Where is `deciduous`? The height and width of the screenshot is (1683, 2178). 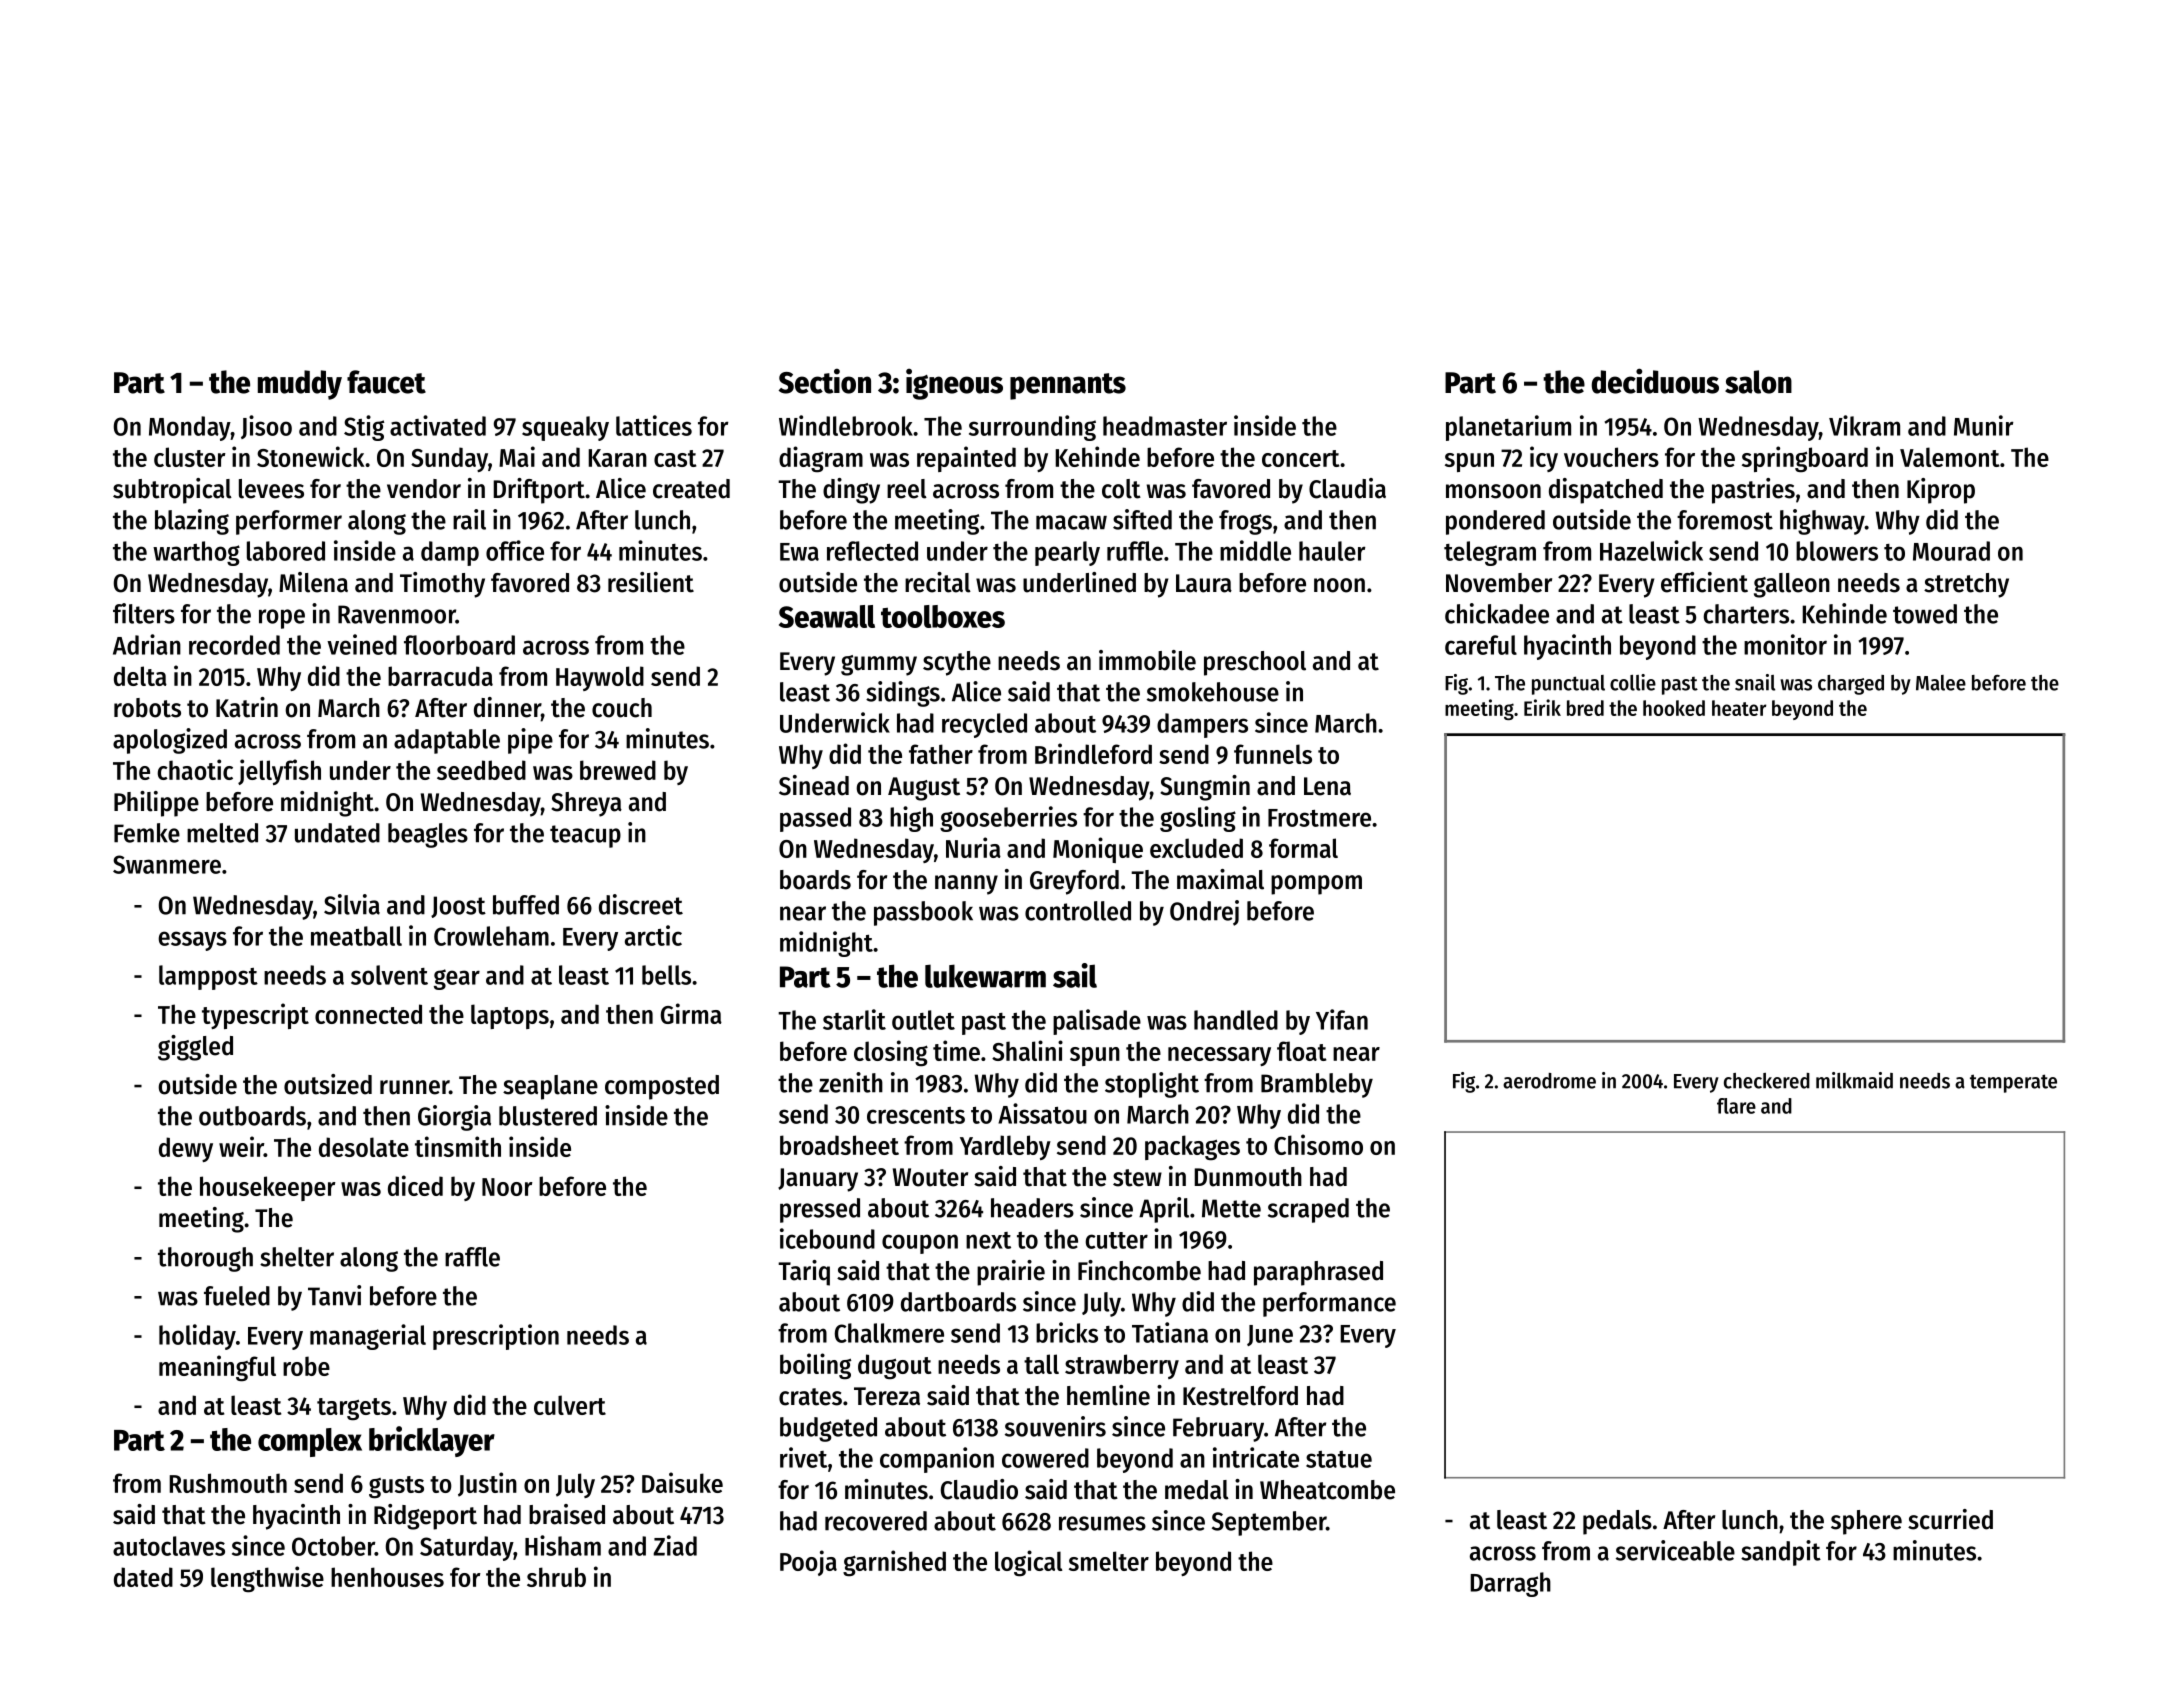
deciduous is located at coordinates (1655, 381).
